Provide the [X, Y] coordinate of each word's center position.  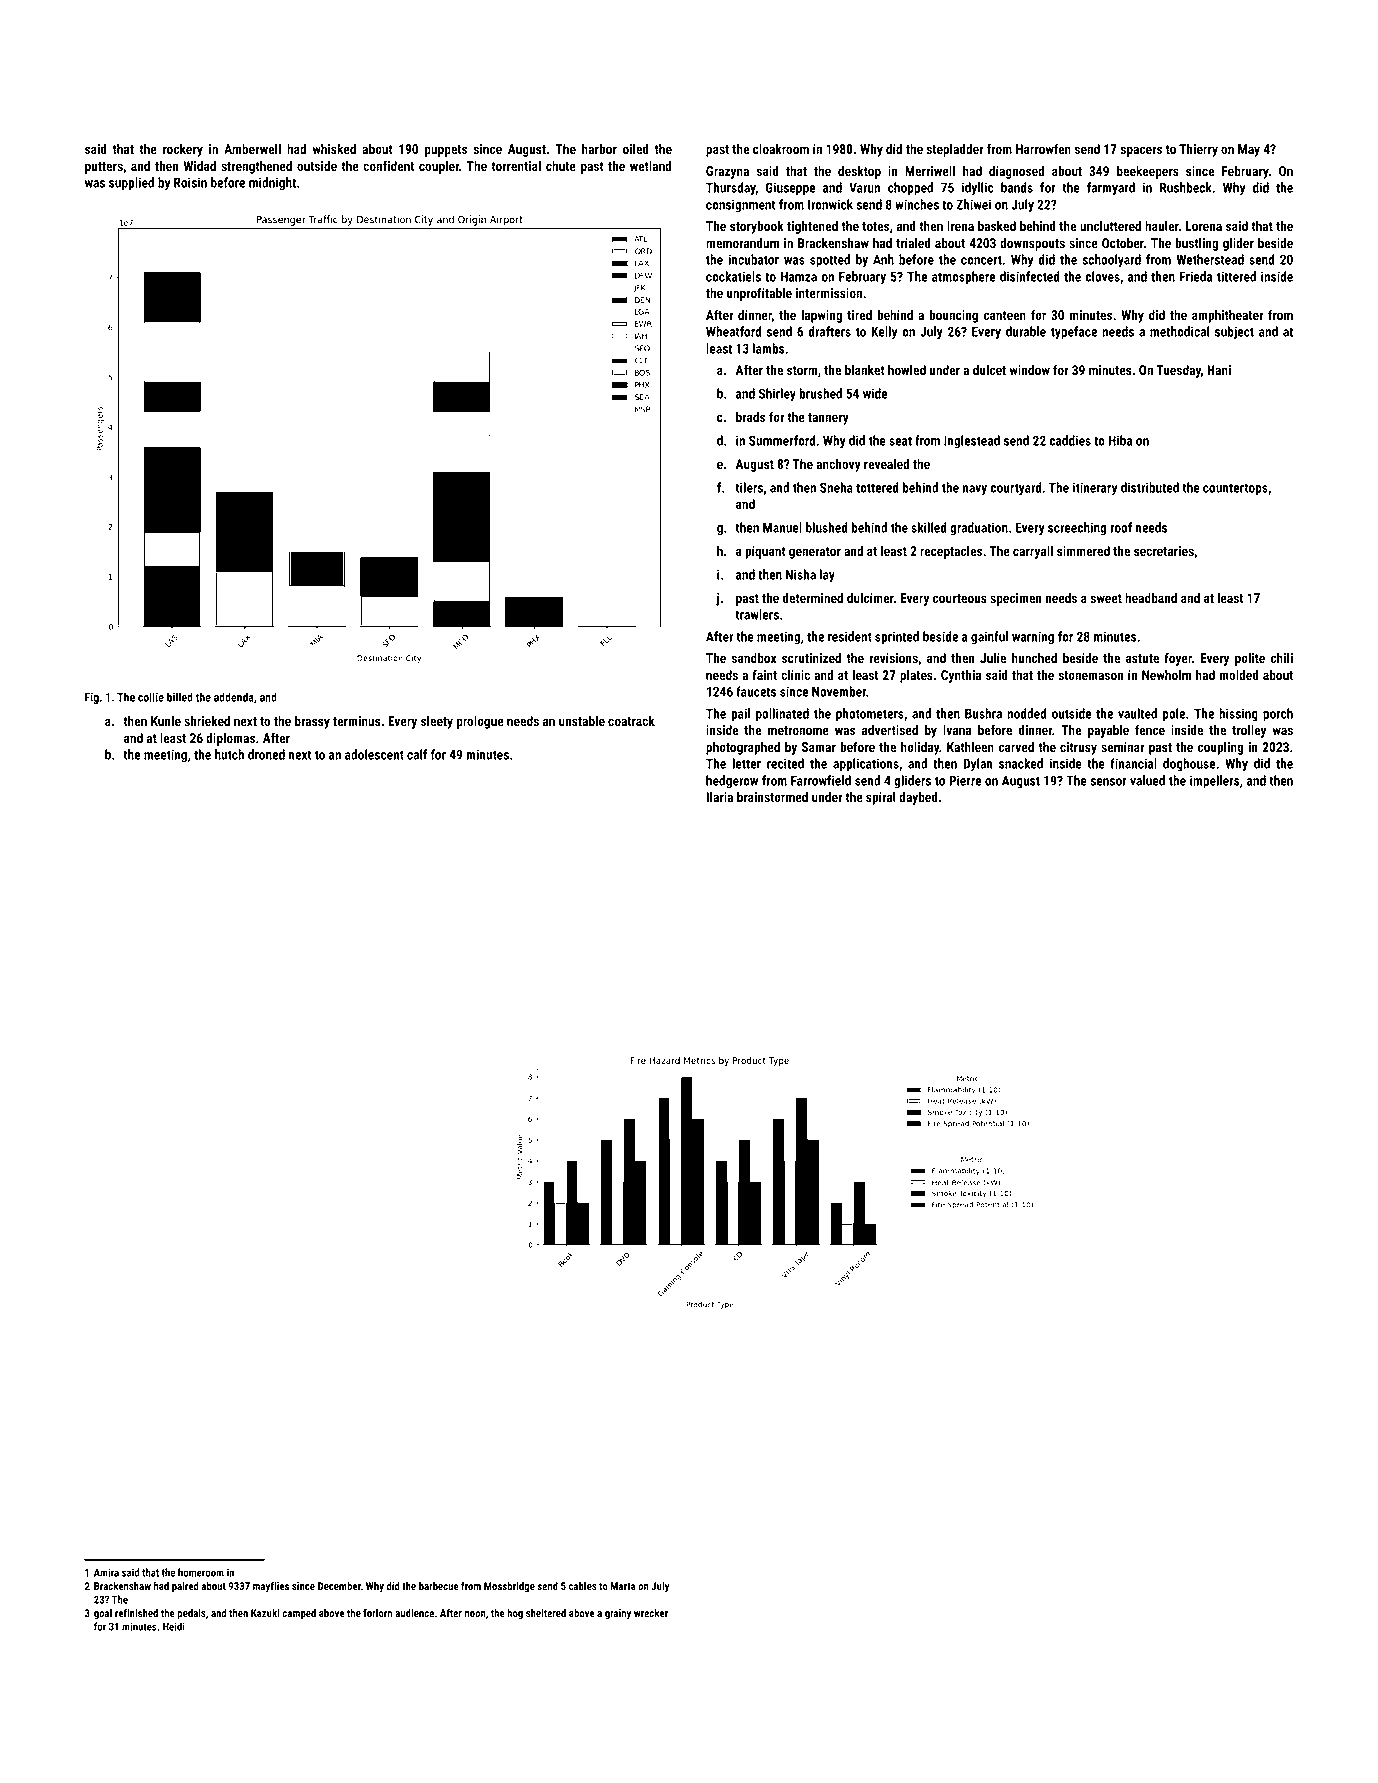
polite [1250, 659]
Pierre [965, 780]
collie [151, 697]
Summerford [782, 440]
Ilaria [719, 797]
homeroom [201, 1572]
